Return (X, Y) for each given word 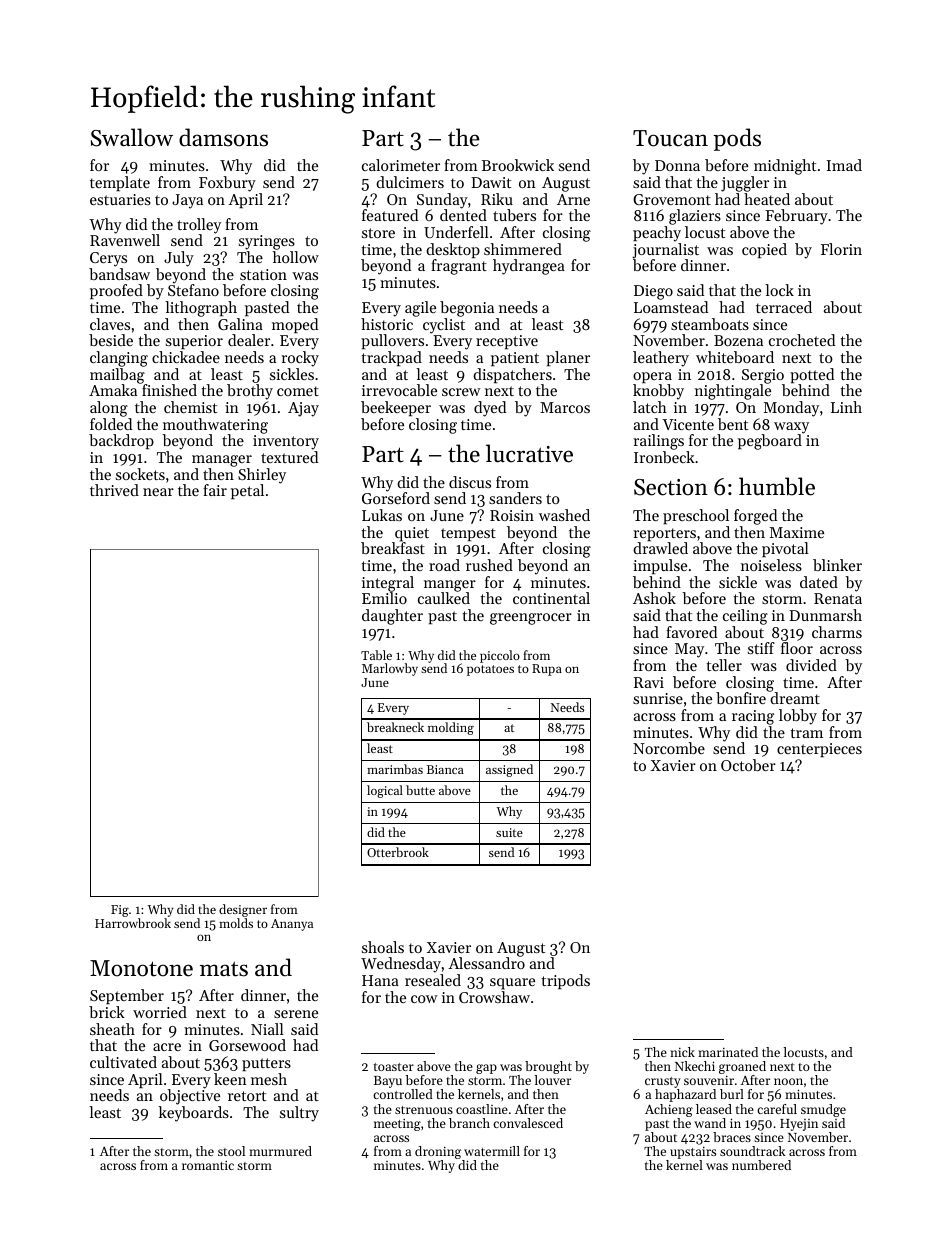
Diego (653, 292)
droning (438, 1152)
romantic (208, 1165)
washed (564, 515)
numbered (761, 1165)
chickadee (186, 357)
